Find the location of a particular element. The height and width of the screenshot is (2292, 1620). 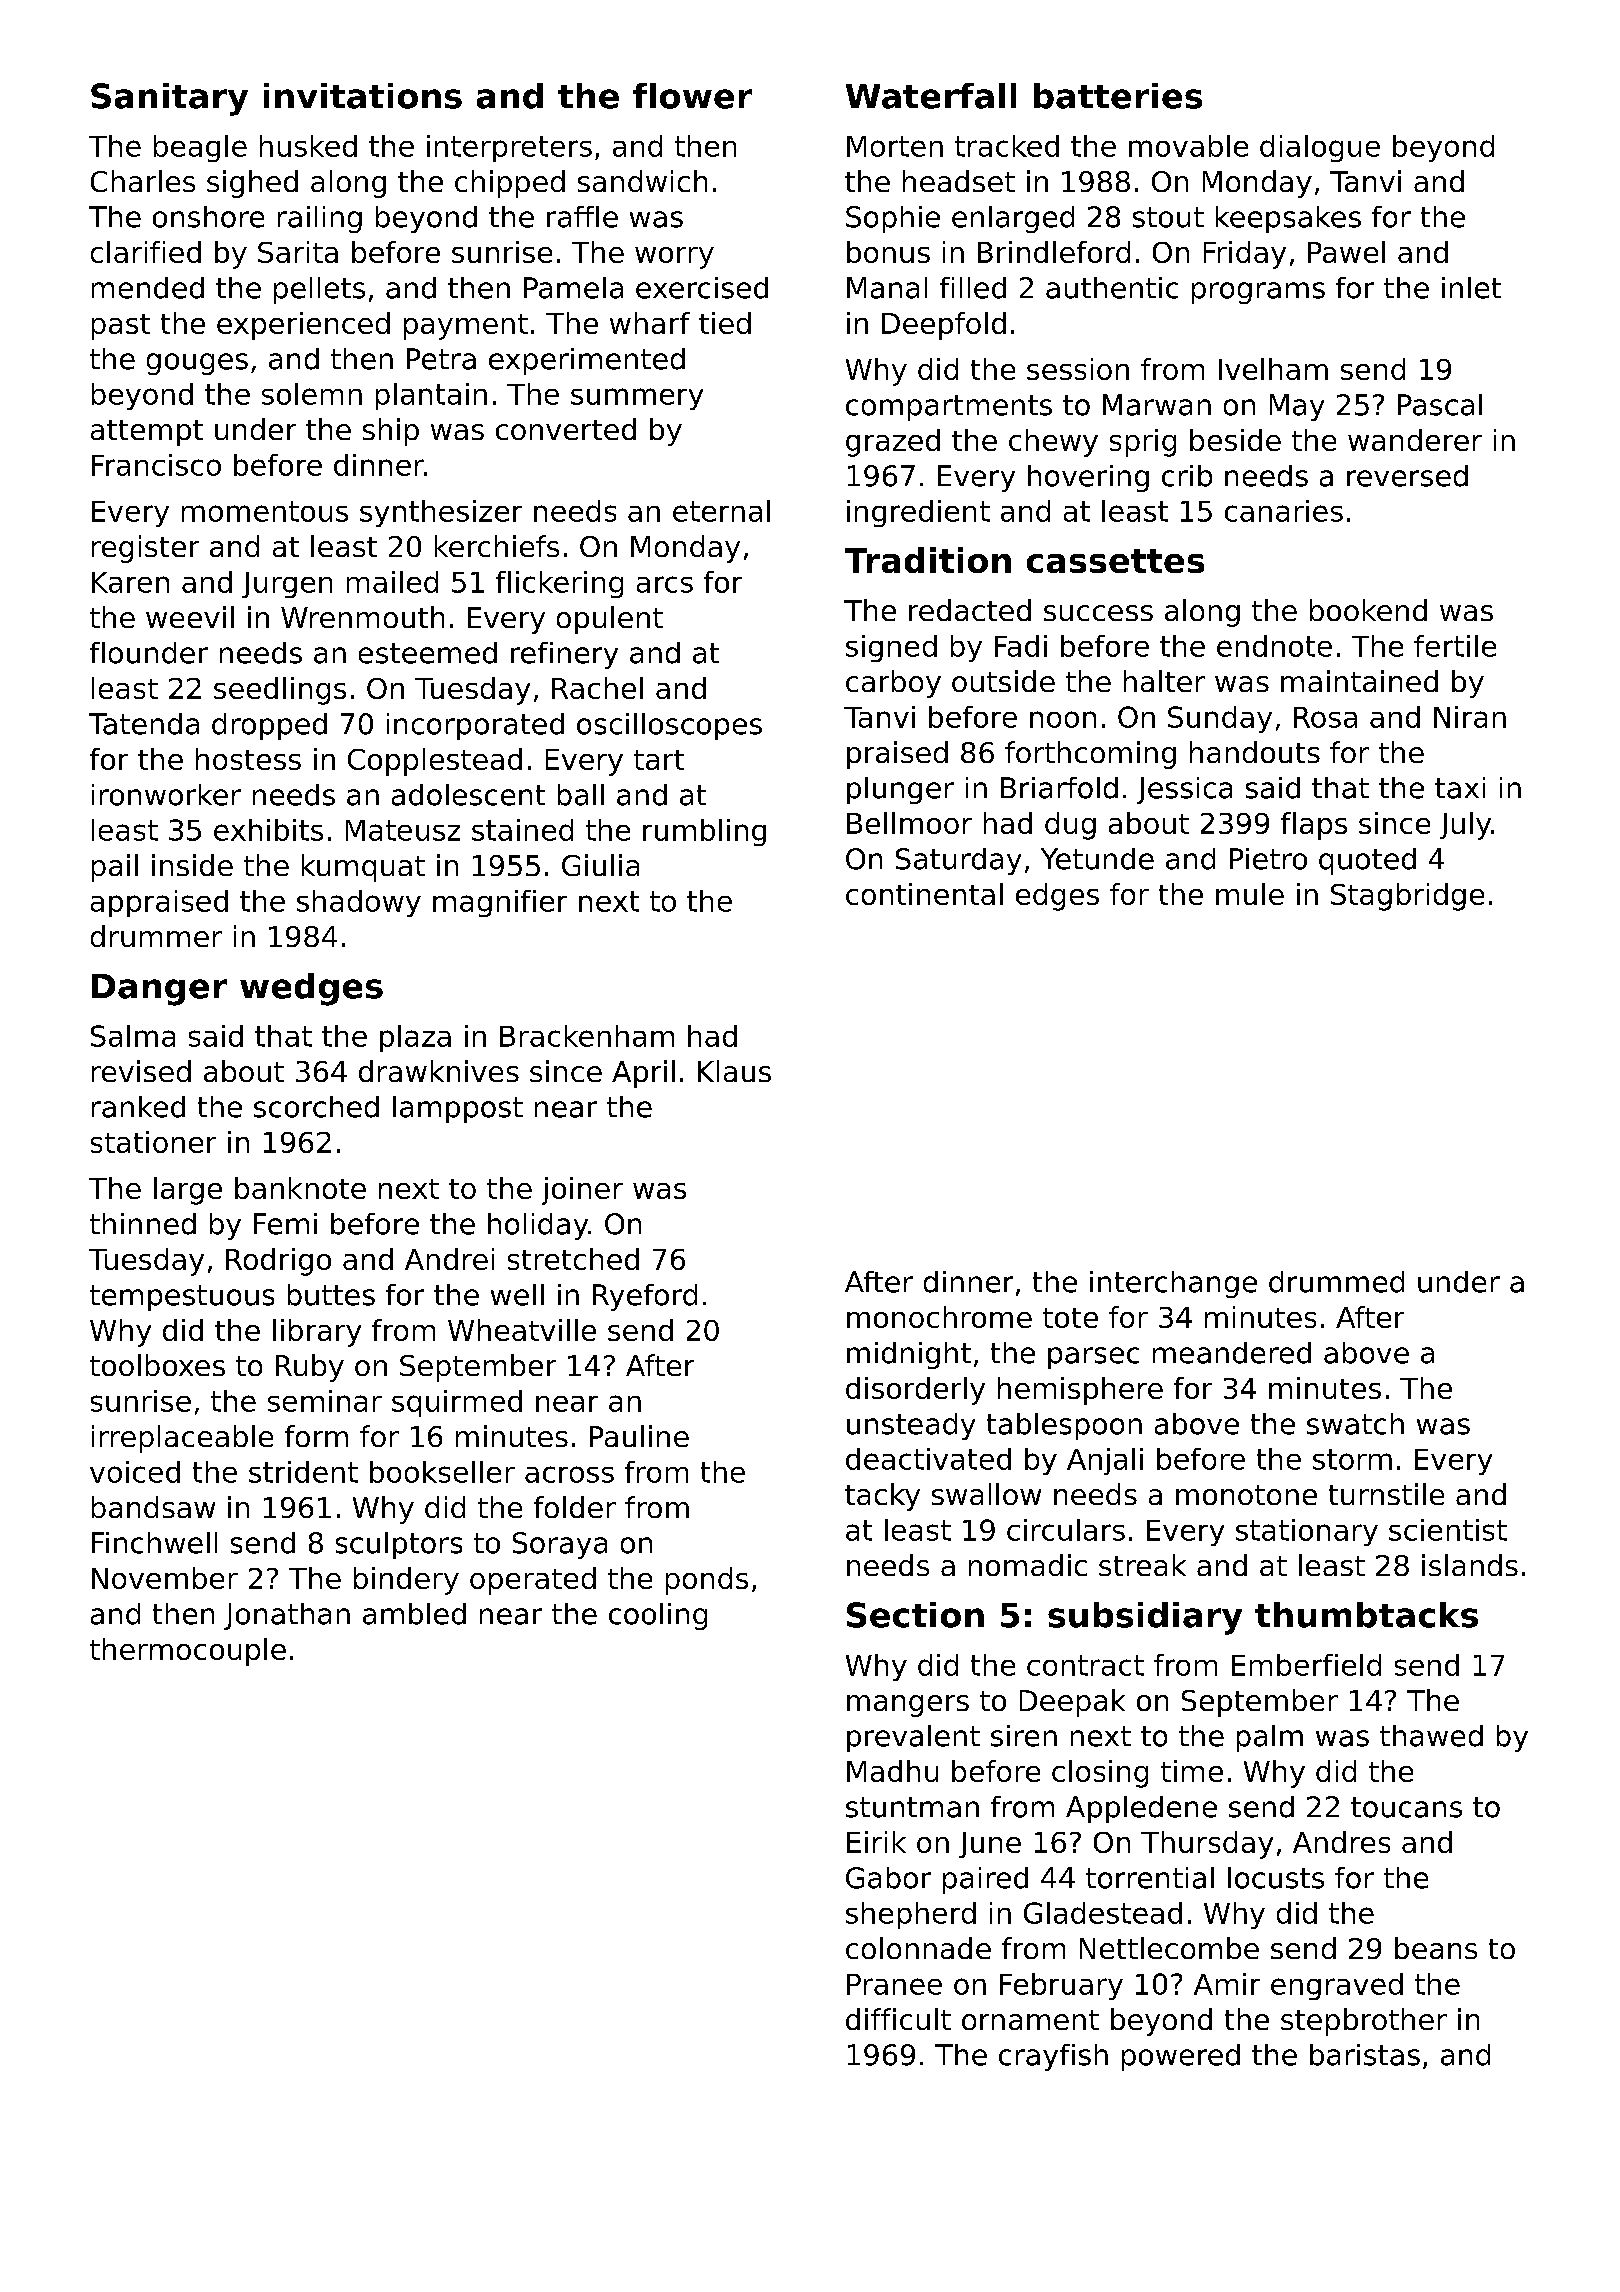

bandsaw is located at coordinates (153, 1507).
